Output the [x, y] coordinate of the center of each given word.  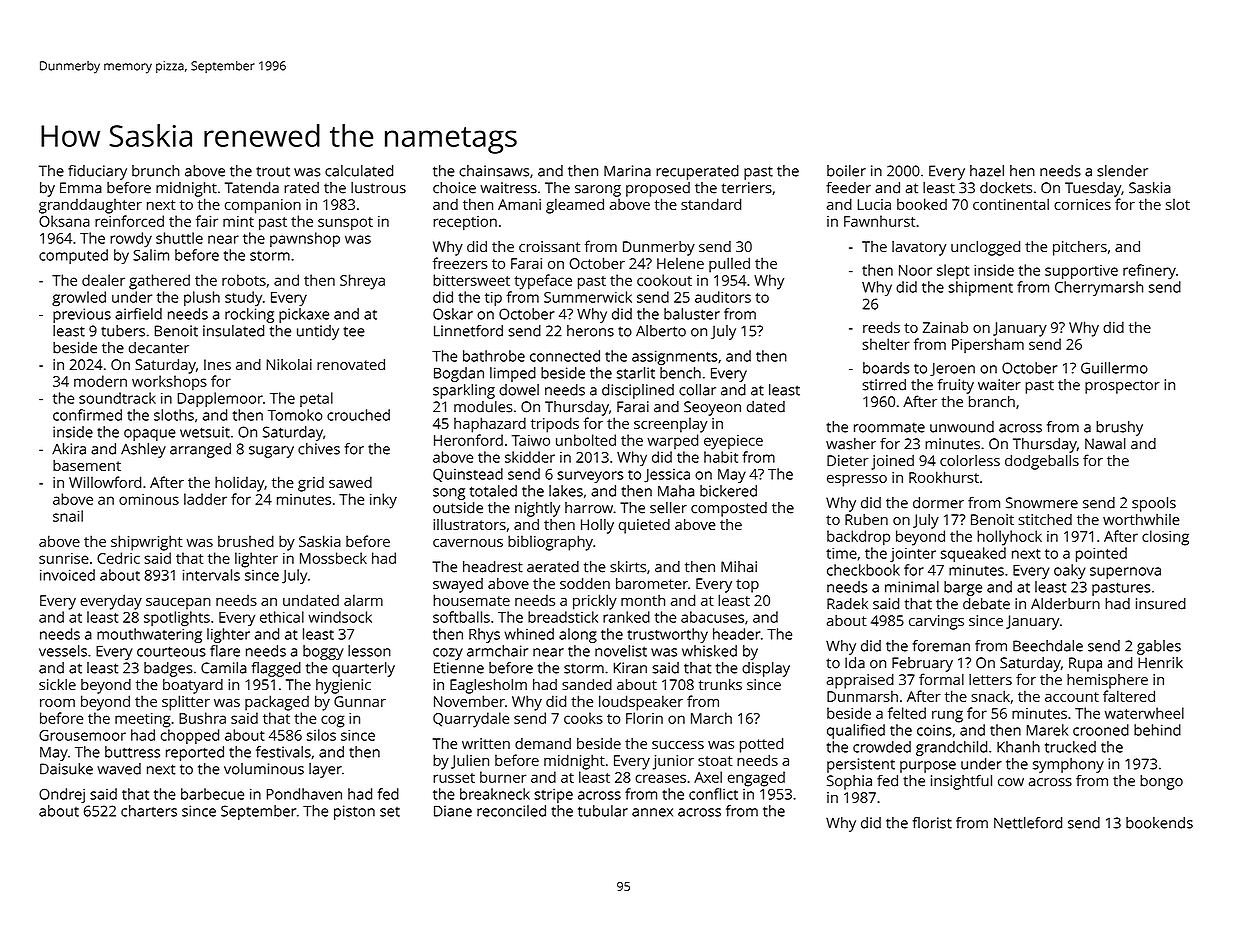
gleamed [575, 206]
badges [168, 669]
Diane [453, 811]
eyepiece [733, 442]
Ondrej [62, 795]
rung [947, 716]
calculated [359, 171]
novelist [621, 651]
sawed [350, 482]
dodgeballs [1042, 462]
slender [1122, 171]
